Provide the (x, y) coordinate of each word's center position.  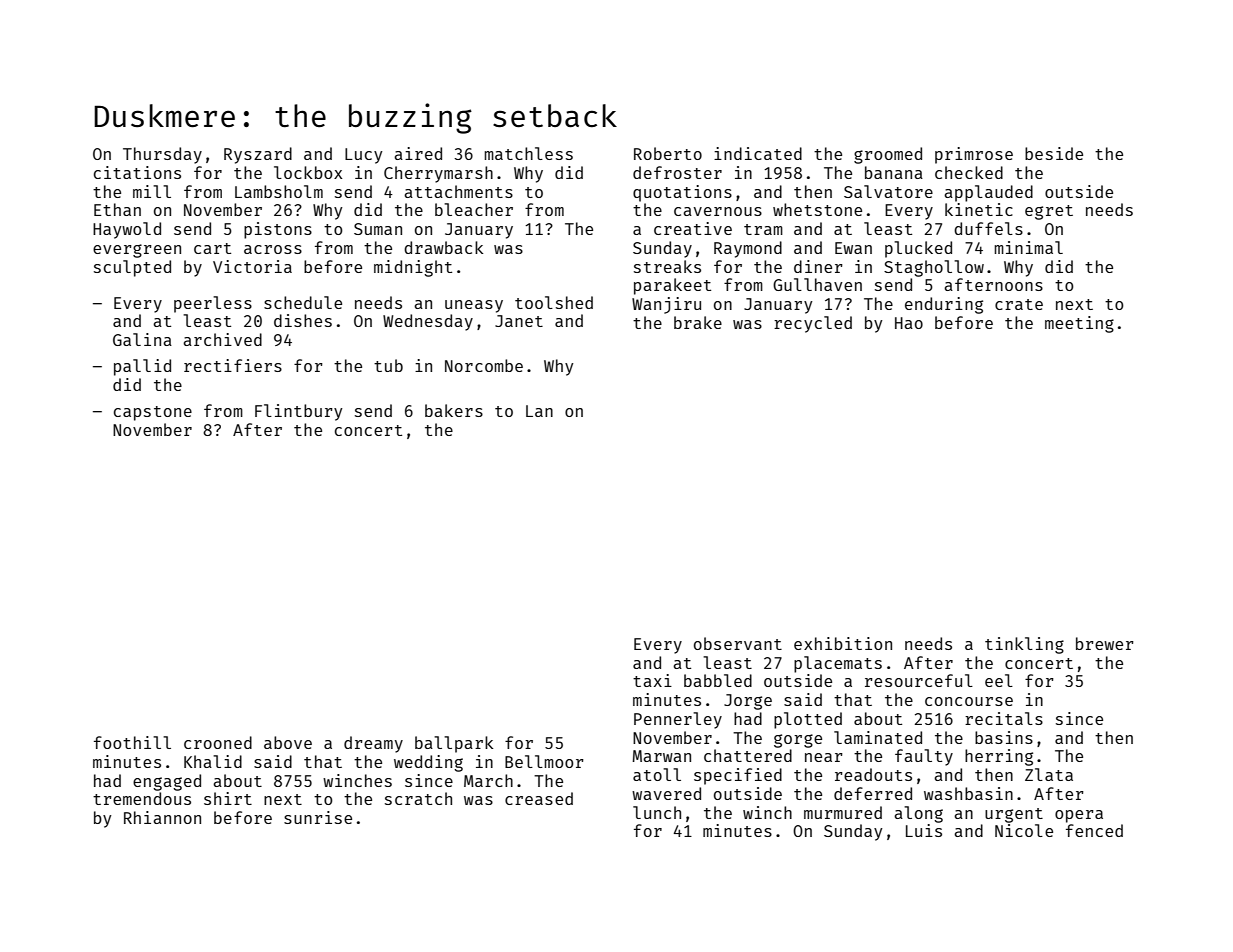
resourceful (919, 680)
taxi (652, 680)
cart (212, 248)
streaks (667, 266)
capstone (153, 413)
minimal (1029, 247)
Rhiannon (162, 817)
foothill (132, 742)
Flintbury (298, 412)
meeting (1079, 324)
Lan (539, 411)
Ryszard (258, 155)
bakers (454, 410)
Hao (909, 323)
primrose (974, 155)
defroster (677, 172)
